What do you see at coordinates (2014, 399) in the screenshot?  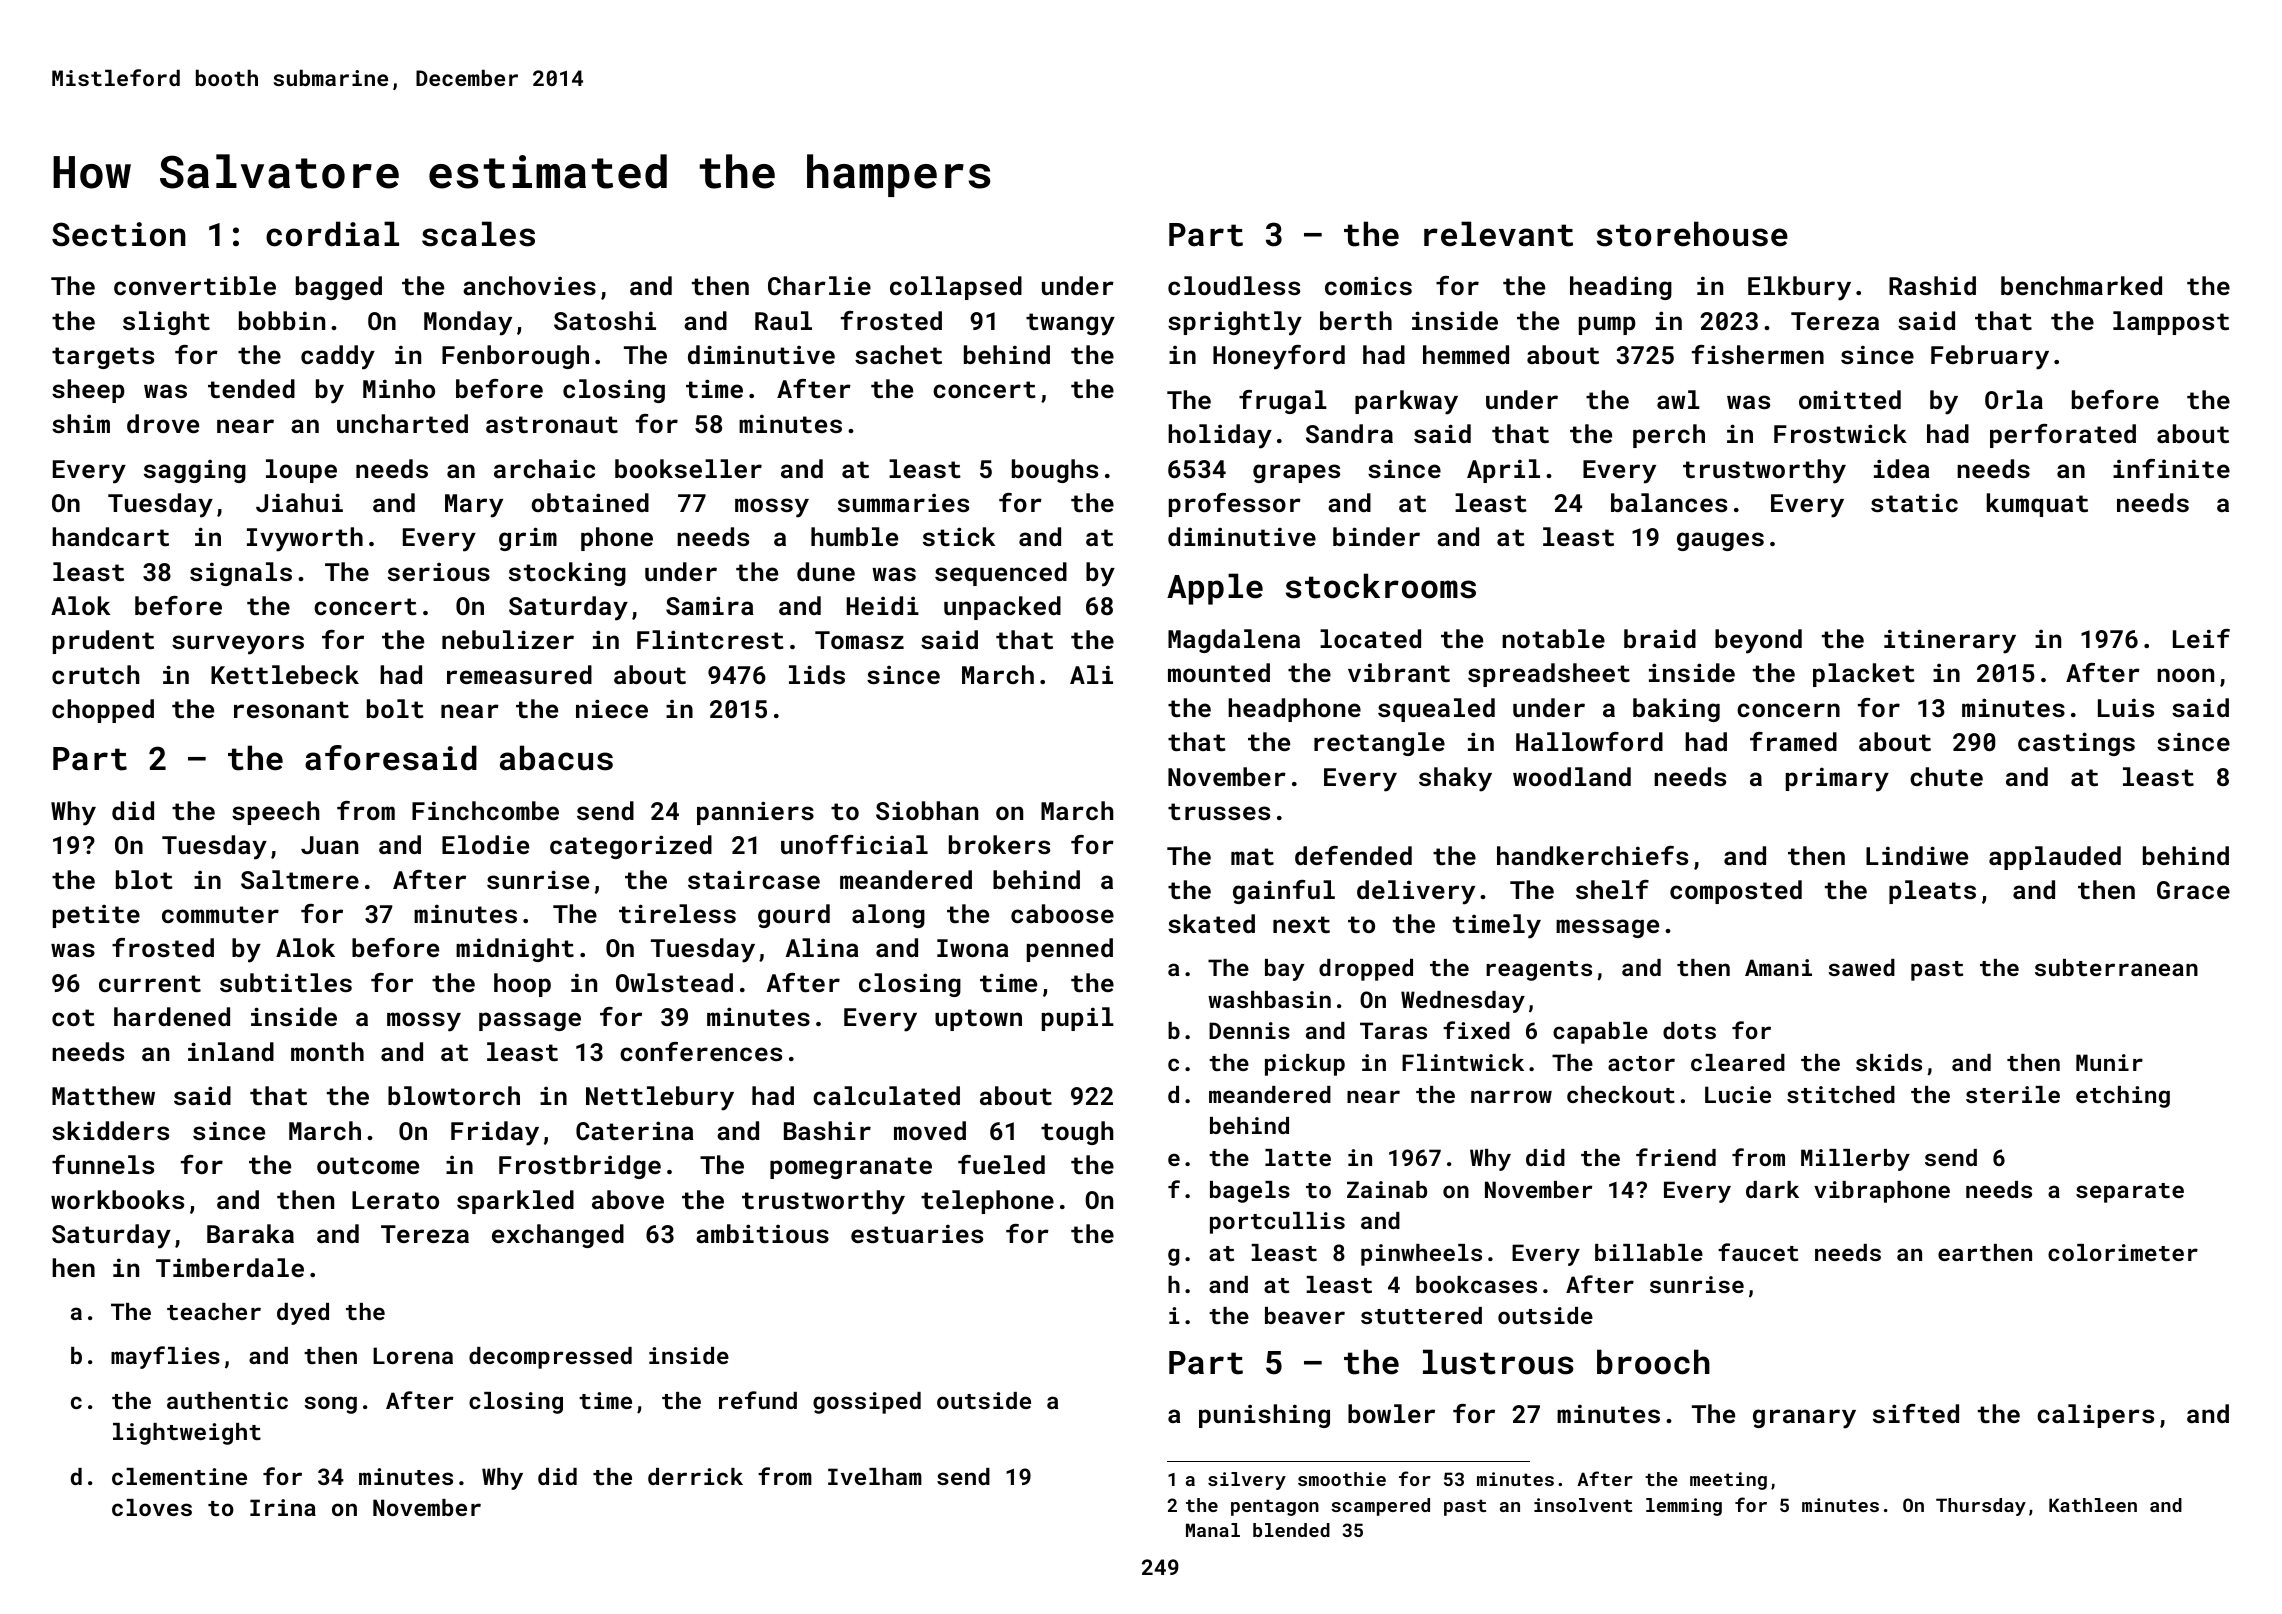 I see `Orla` at bounding box center [2014, 399].
